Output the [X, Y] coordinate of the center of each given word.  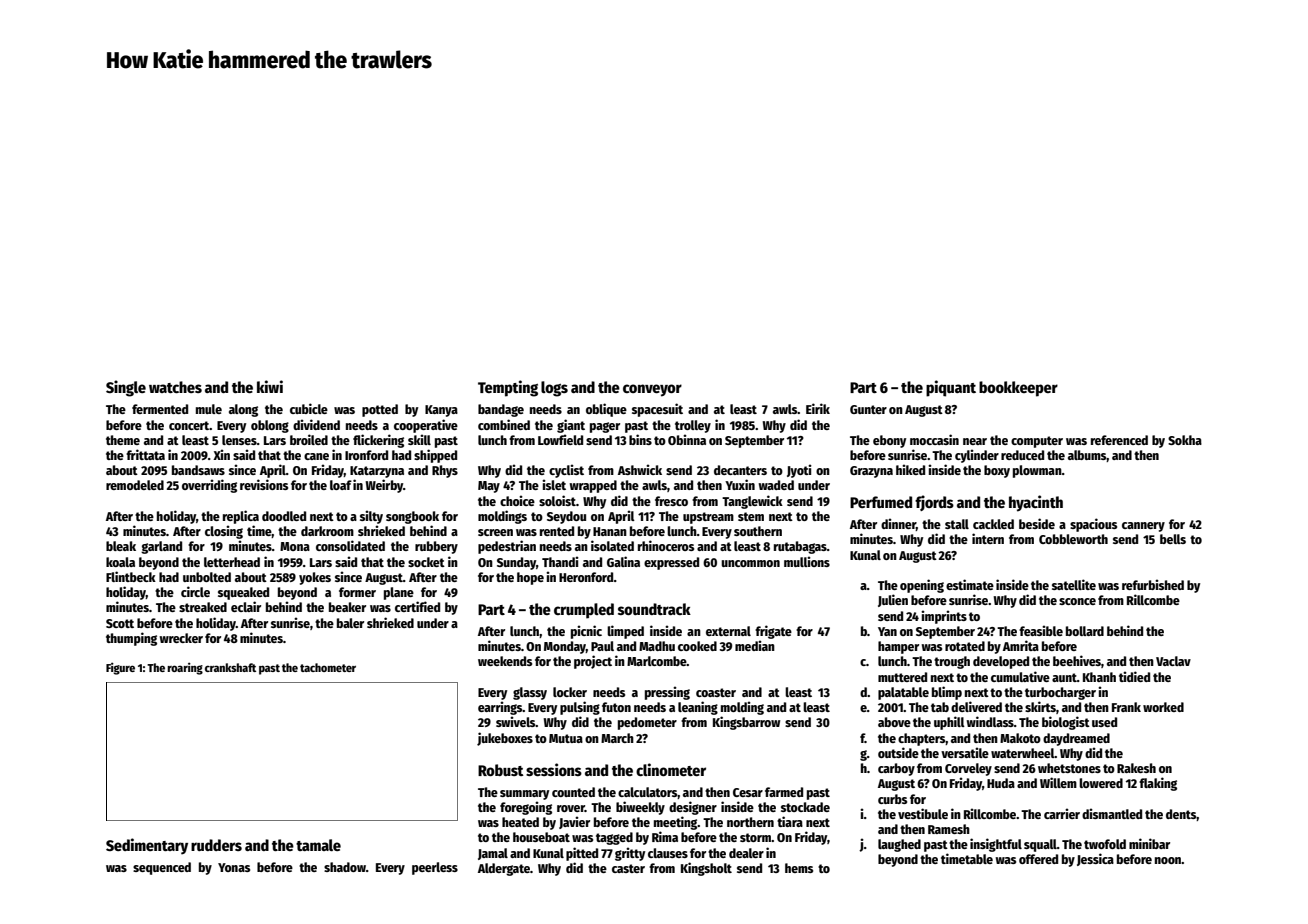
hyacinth [1036, 503]
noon [1168, 860]
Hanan [610, 531]
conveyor [652, 390]
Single [126, 388]
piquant [951, 388]
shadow [345, 867]
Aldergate [504, 869]
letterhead [232, 562]
